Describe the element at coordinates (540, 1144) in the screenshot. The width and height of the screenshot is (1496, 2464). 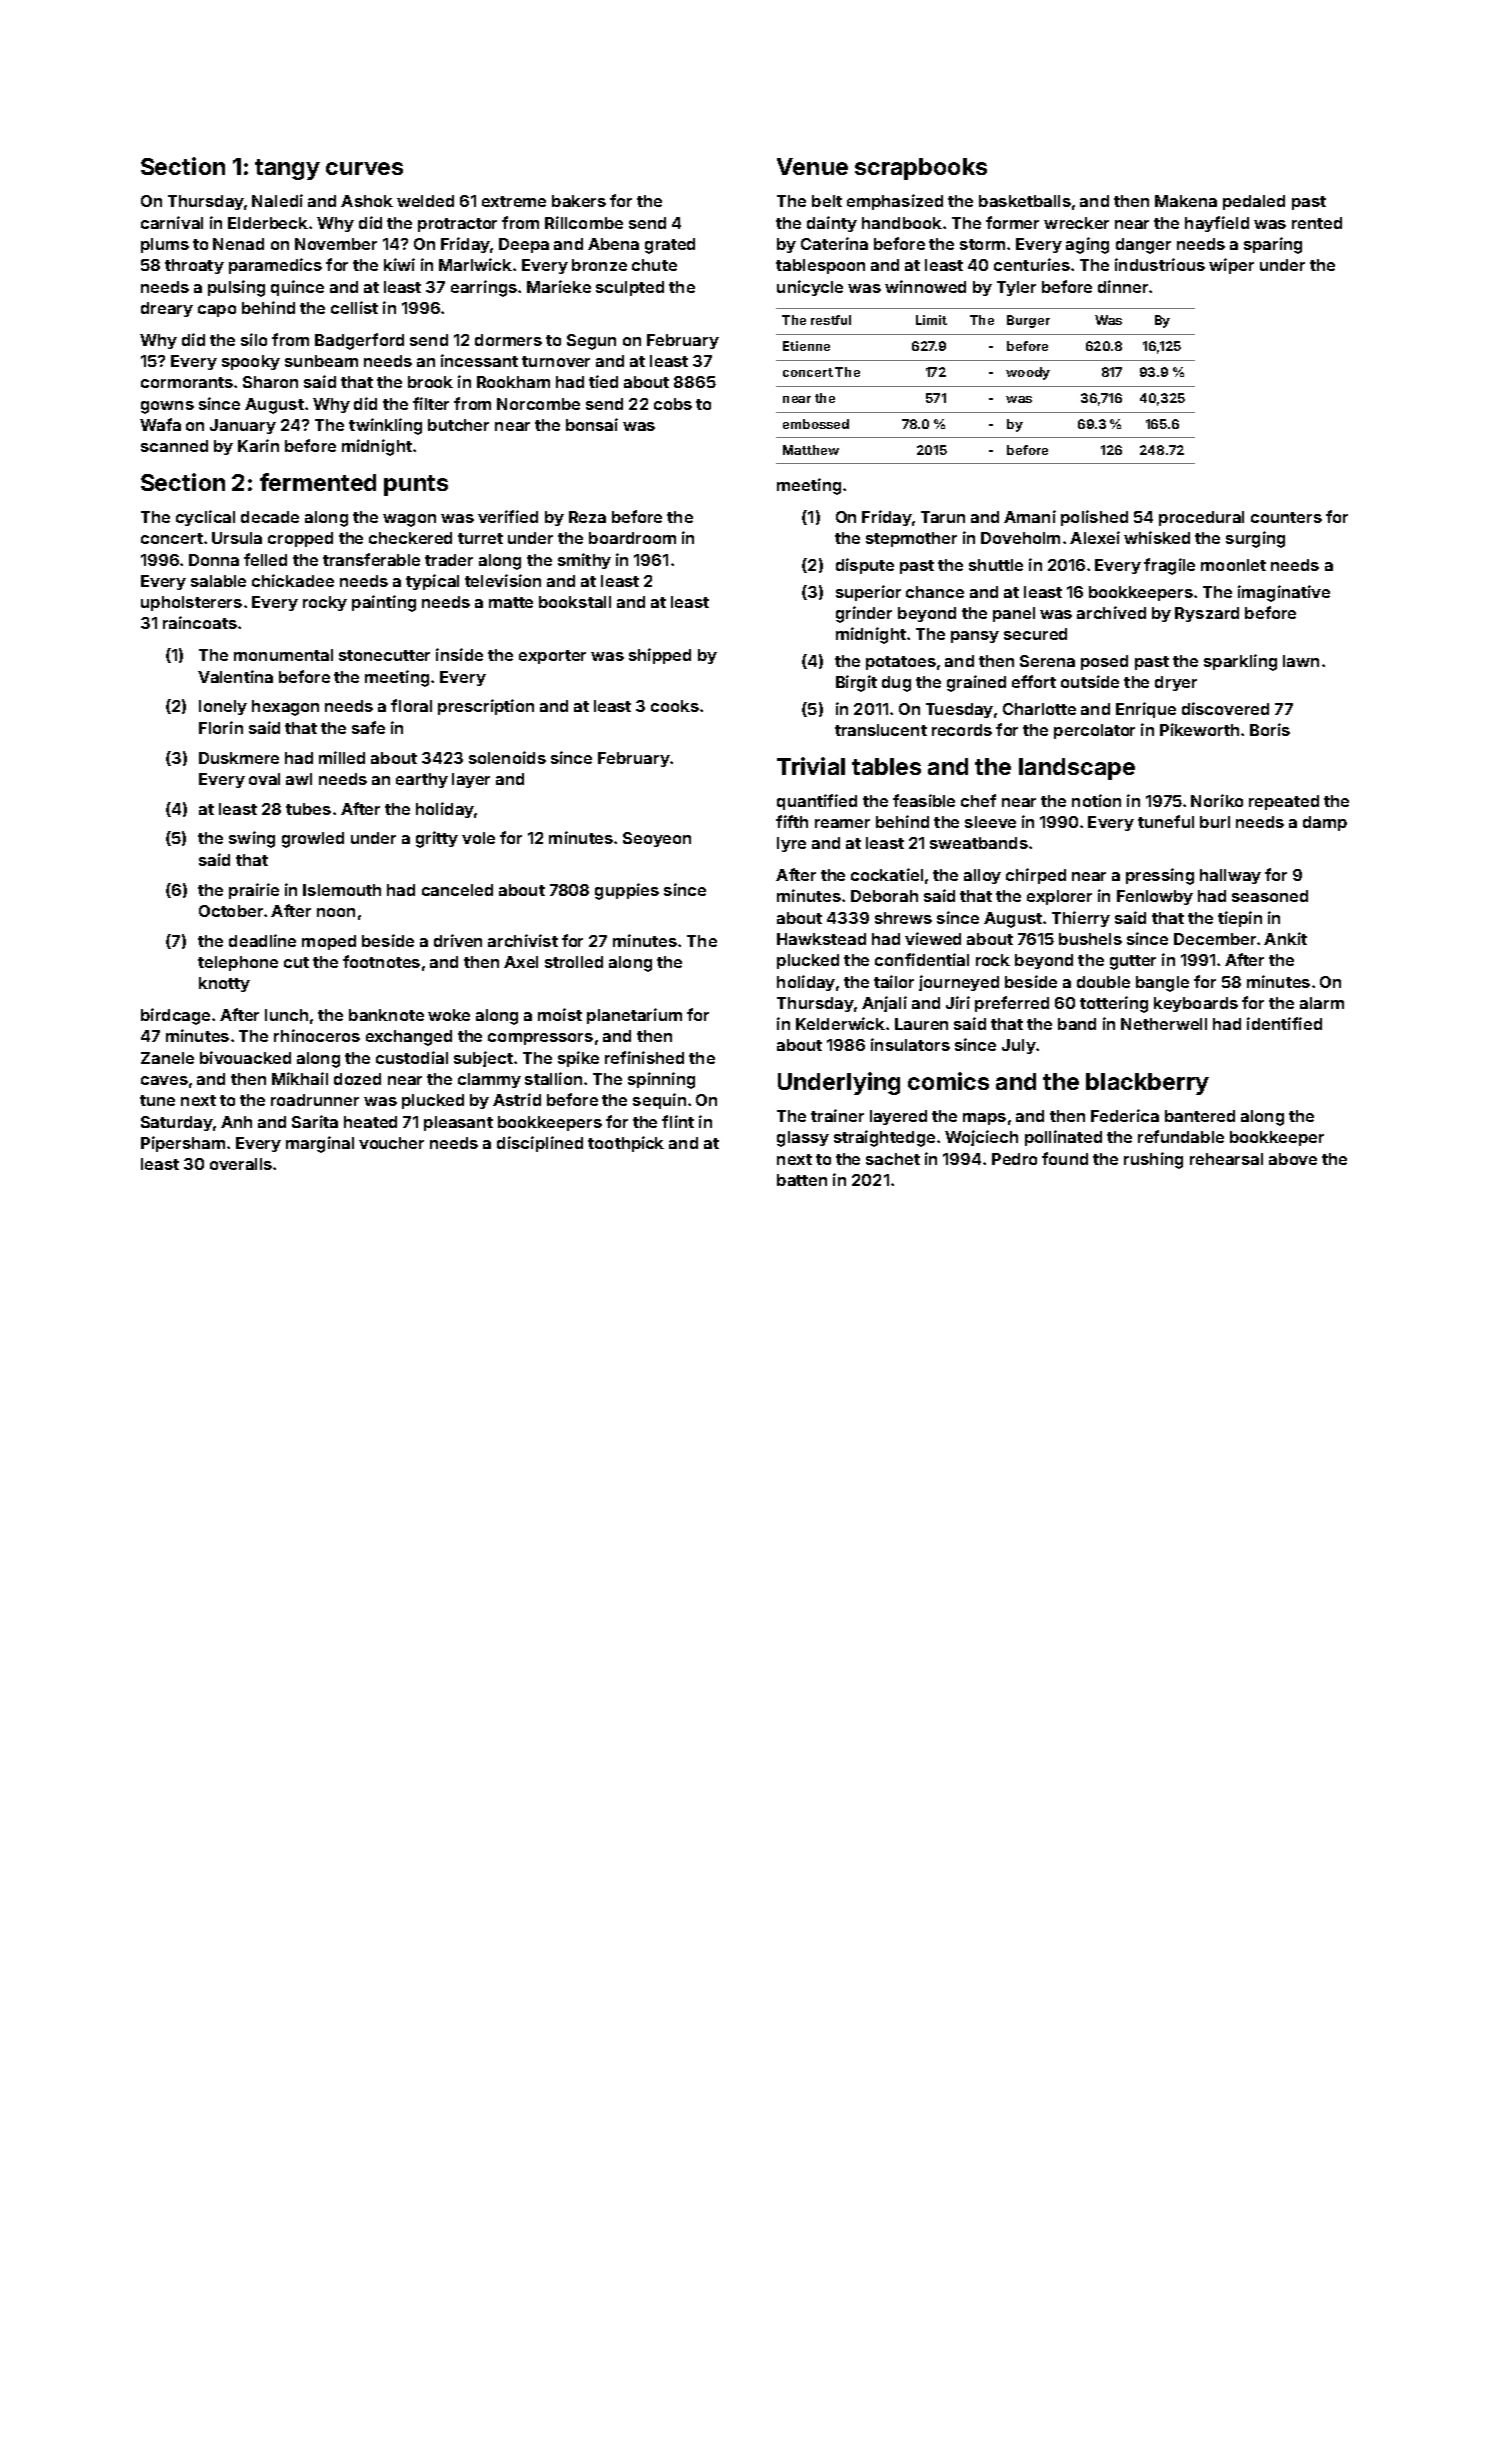
I see `disciplined` at that location.
